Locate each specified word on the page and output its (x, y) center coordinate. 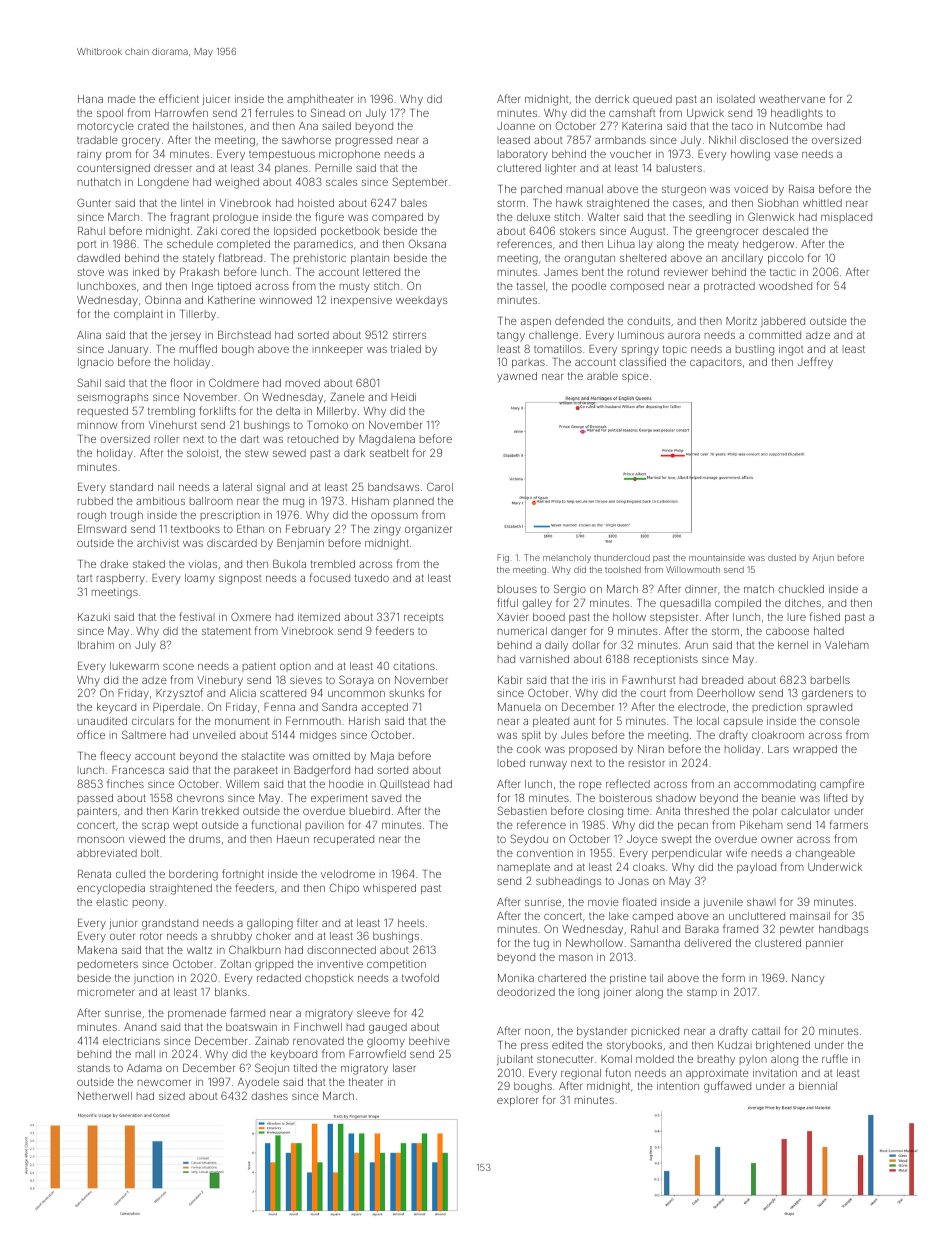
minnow (98, 425)
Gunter (94, 202)
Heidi (403, 397)
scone (178, 667)
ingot (791, 350)
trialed (406, 349)
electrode (702, 707)
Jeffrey (815, 363)
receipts (423, 618)
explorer (517, 1101)
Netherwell (105, 1096)
